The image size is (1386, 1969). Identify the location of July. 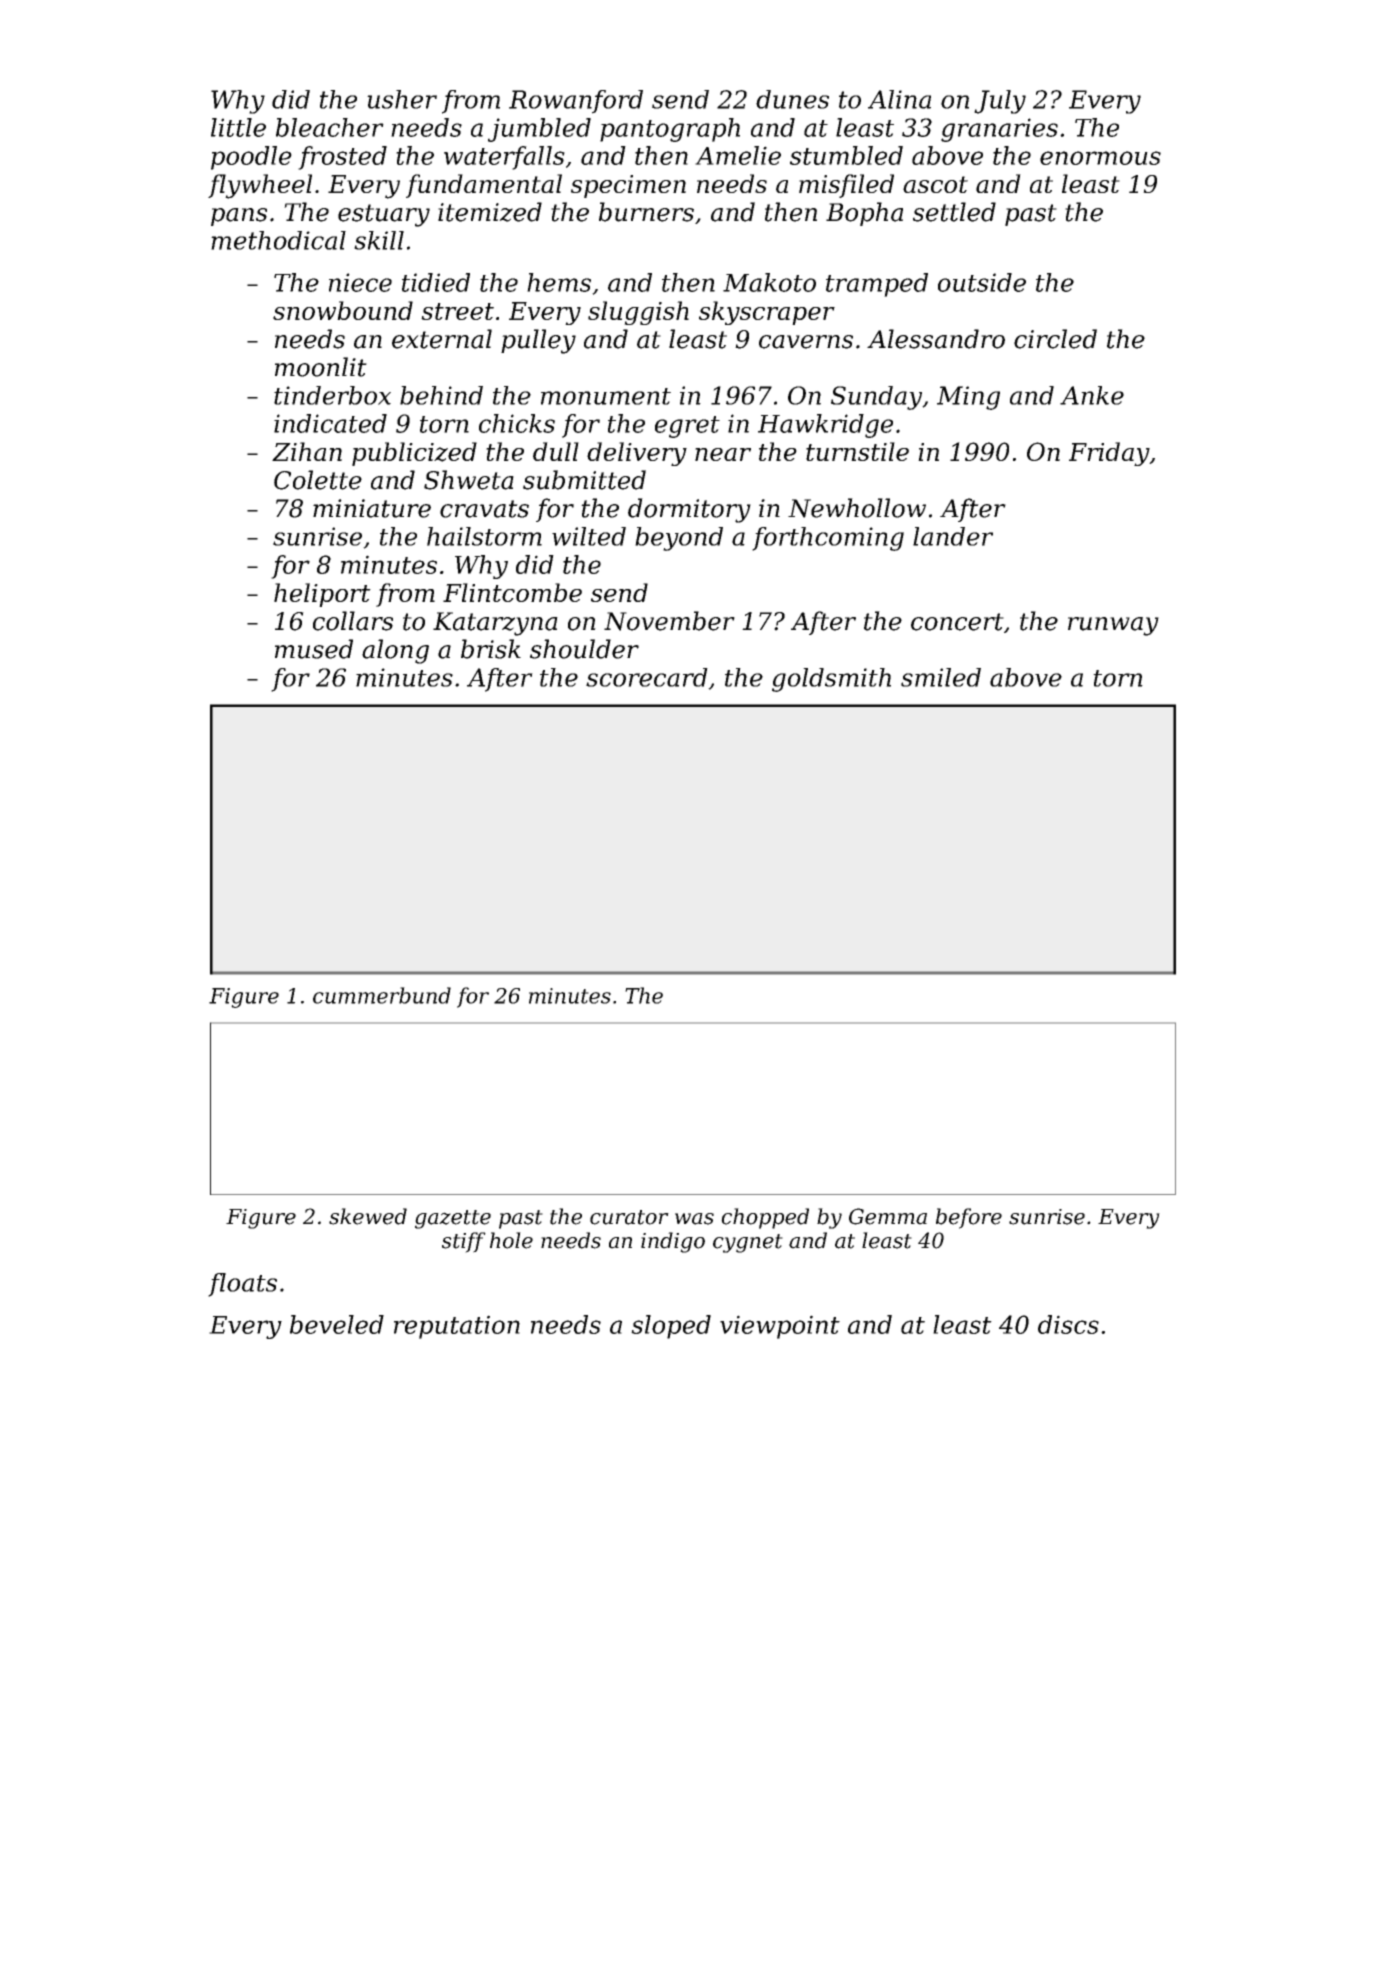
(1000, 102).
